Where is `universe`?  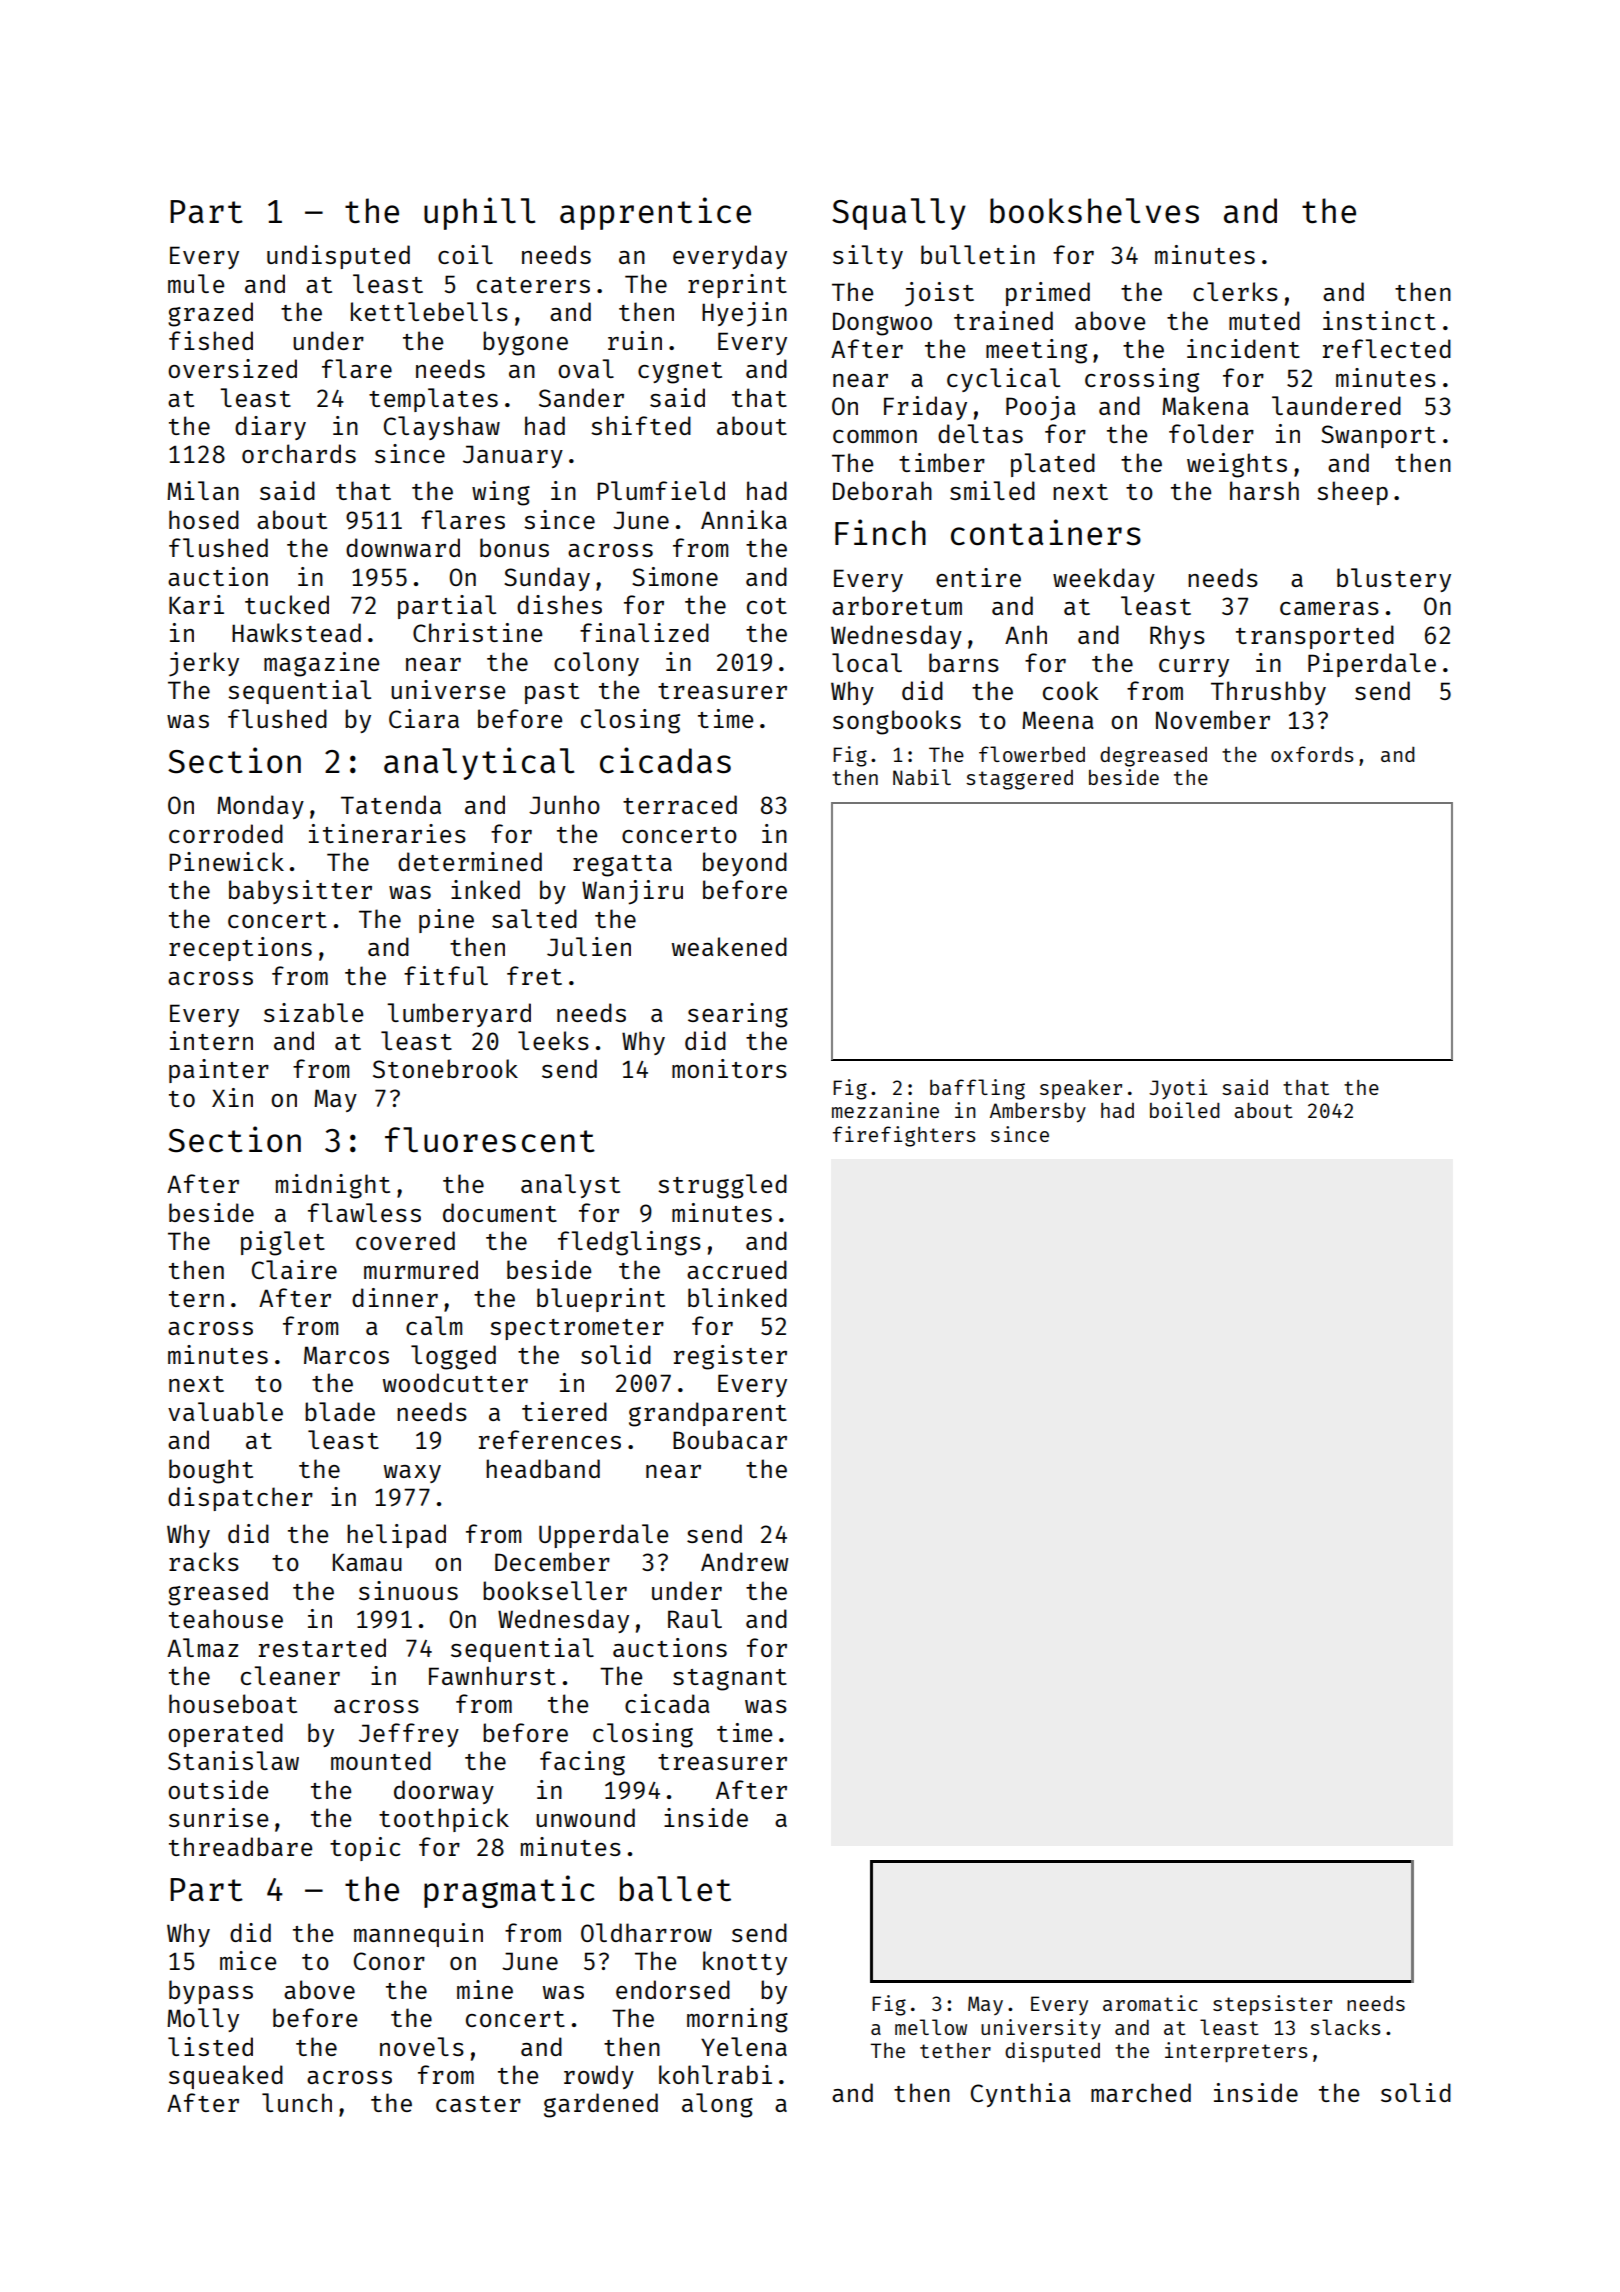 universe is located at coordinates (448, 689).
